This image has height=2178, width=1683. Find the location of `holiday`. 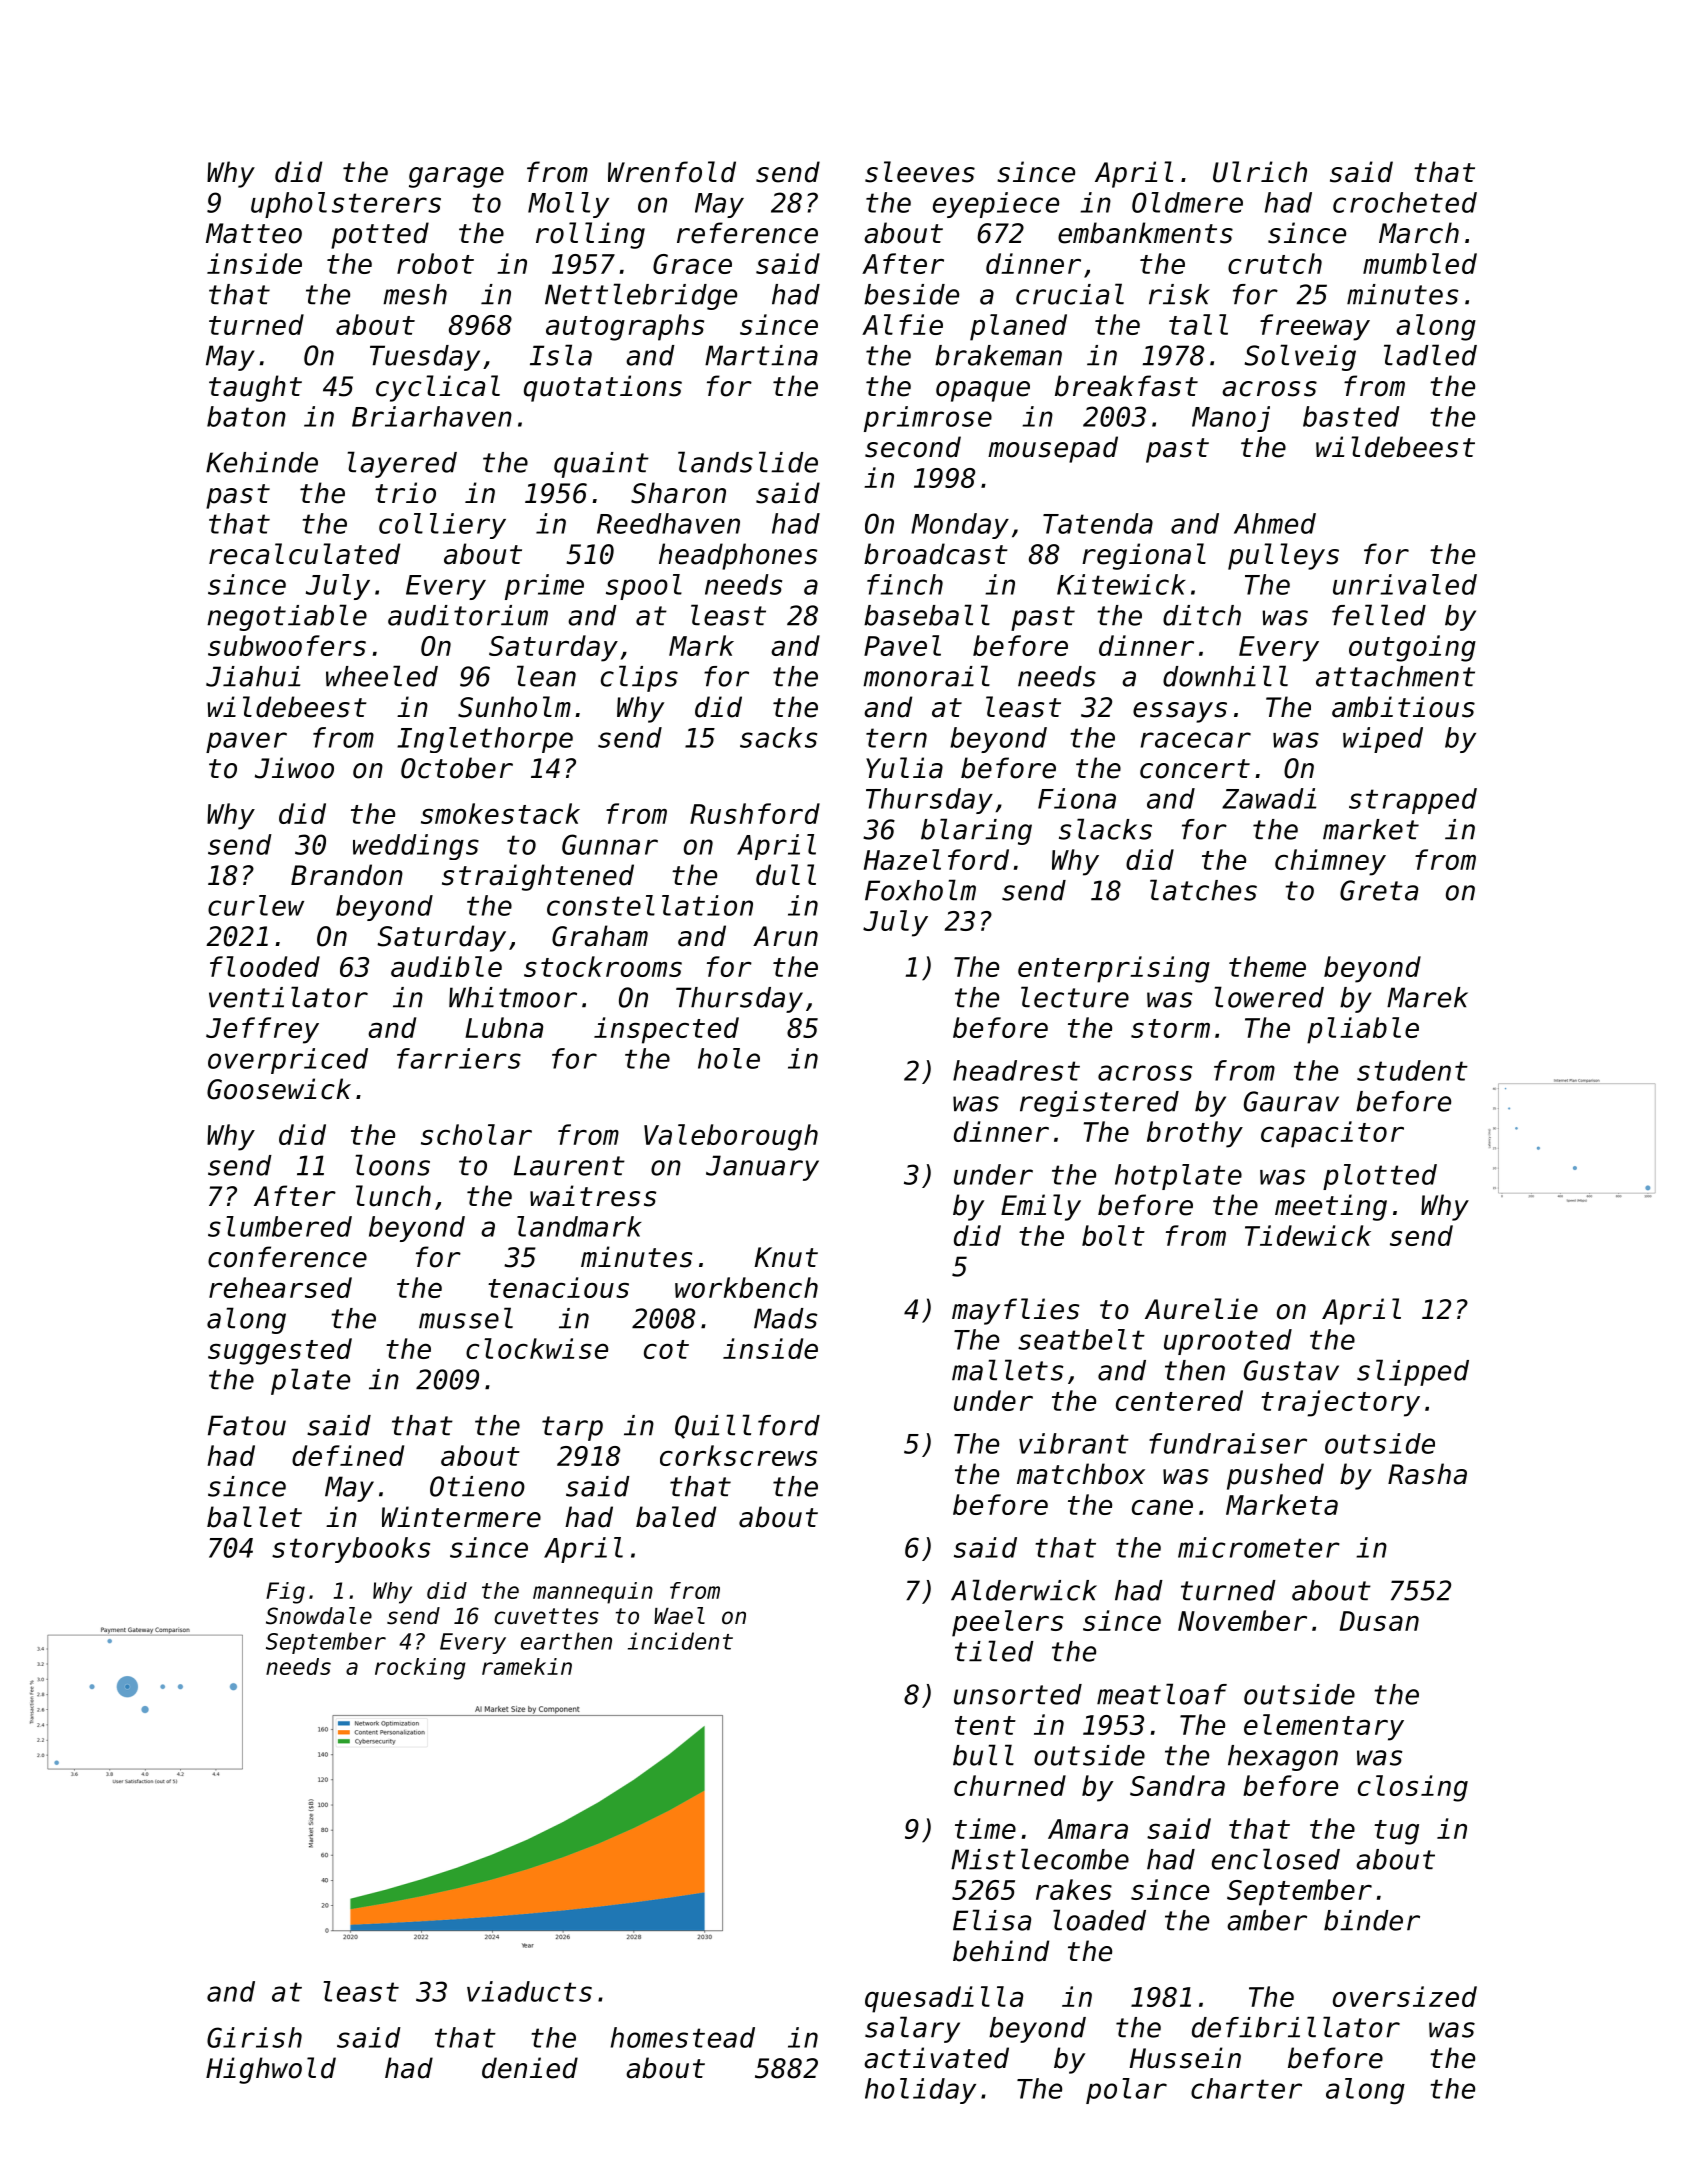

holiday is located at coordinates (920, 2091).
